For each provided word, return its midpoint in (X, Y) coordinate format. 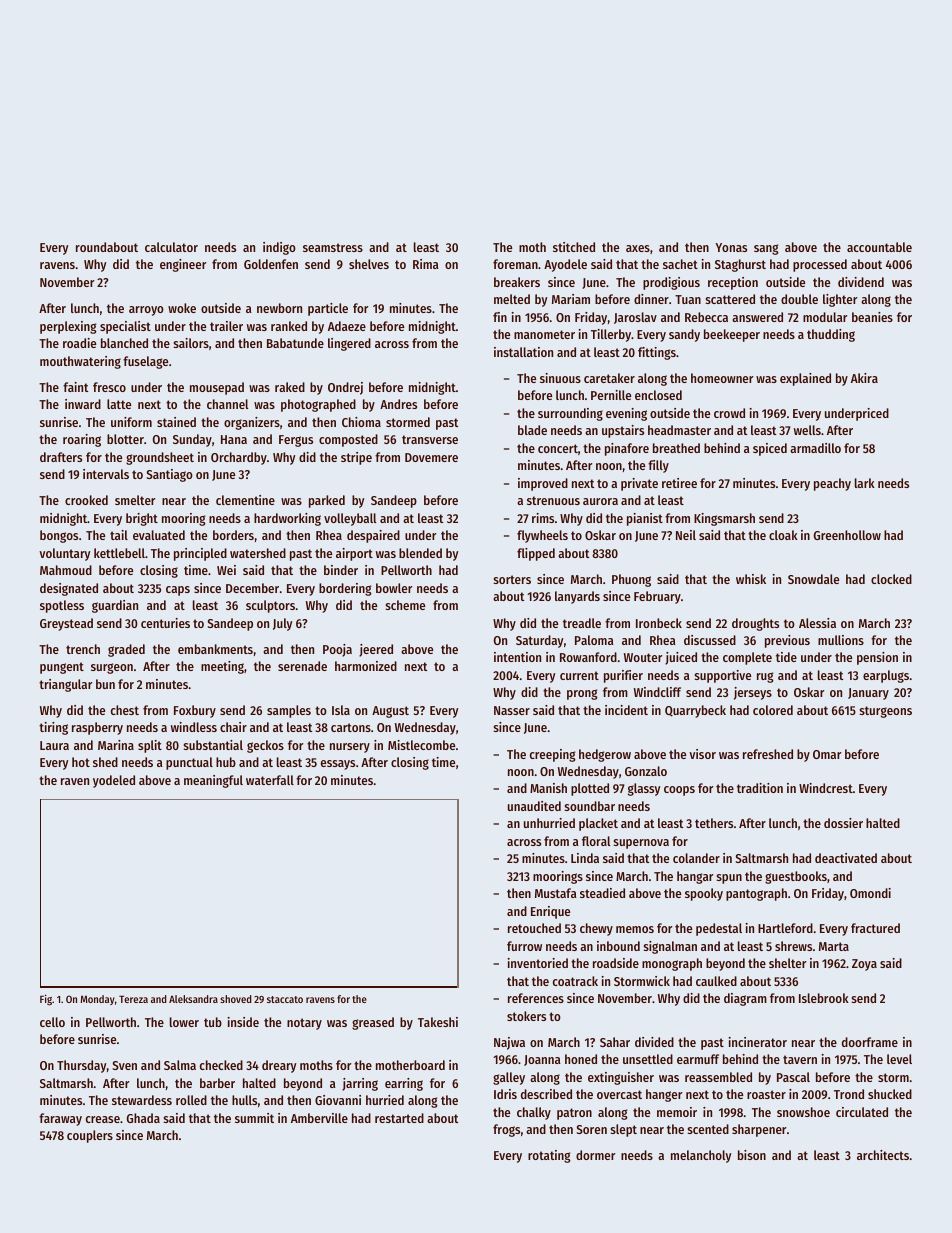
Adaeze (347, 326)
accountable (879, 247)
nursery (350, 748)
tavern (800, 1059)
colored (773, 710)
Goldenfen (271, 264)
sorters (512, 579)
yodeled (114, 781)
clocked (891, 579)
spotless (62, 606)
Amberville (319, 1118)
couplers (90, 1136)
